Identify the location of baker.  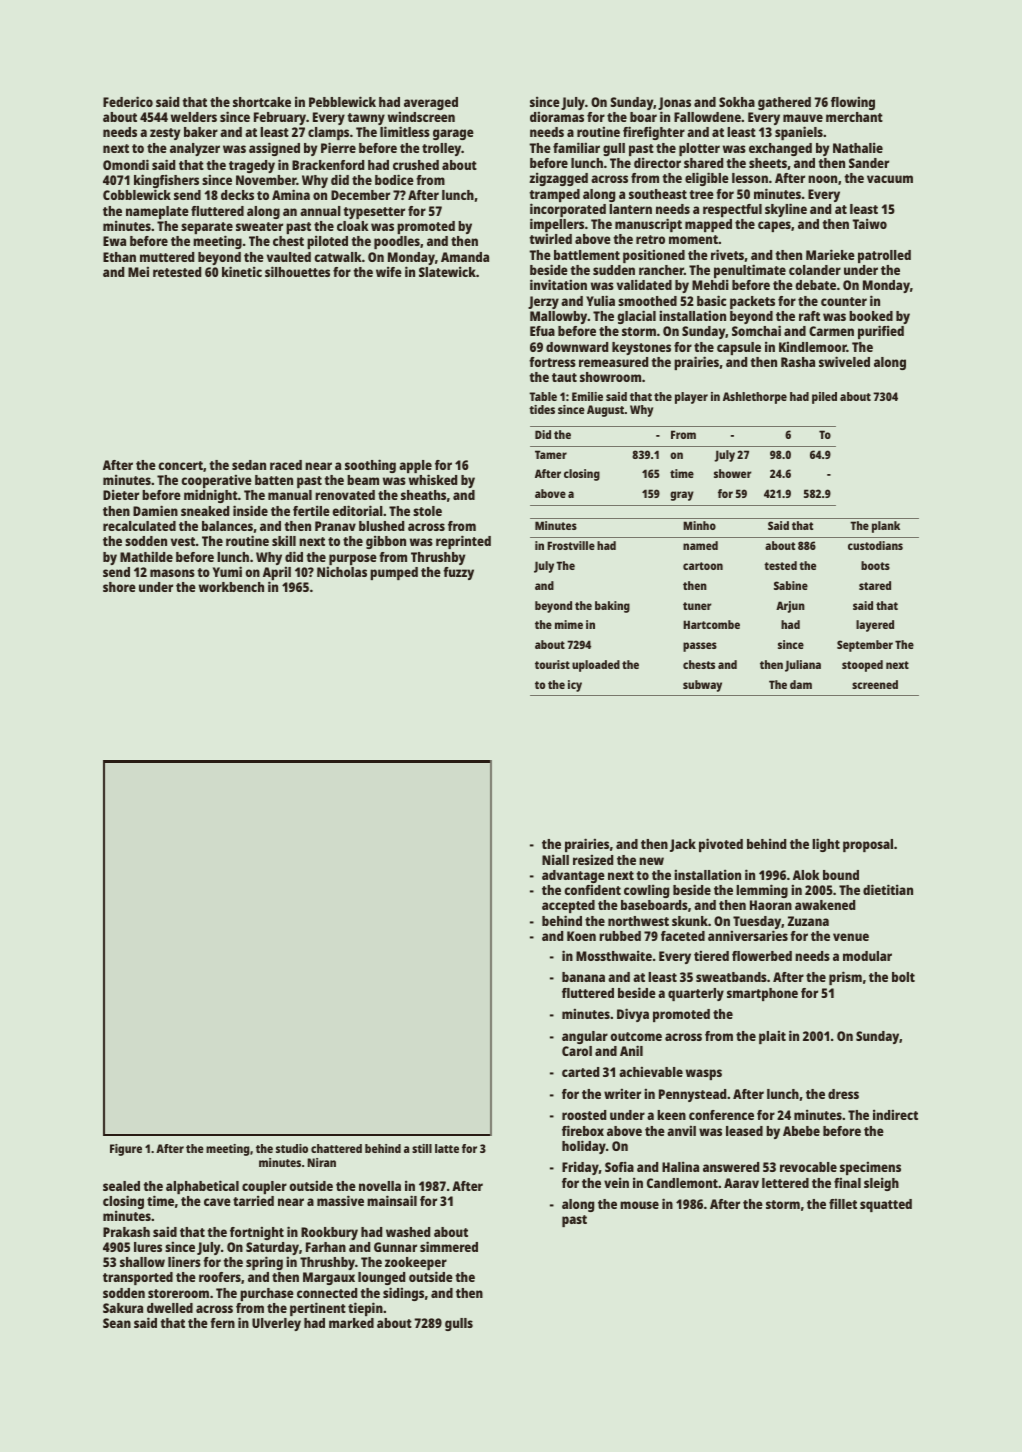
(201, 132).
